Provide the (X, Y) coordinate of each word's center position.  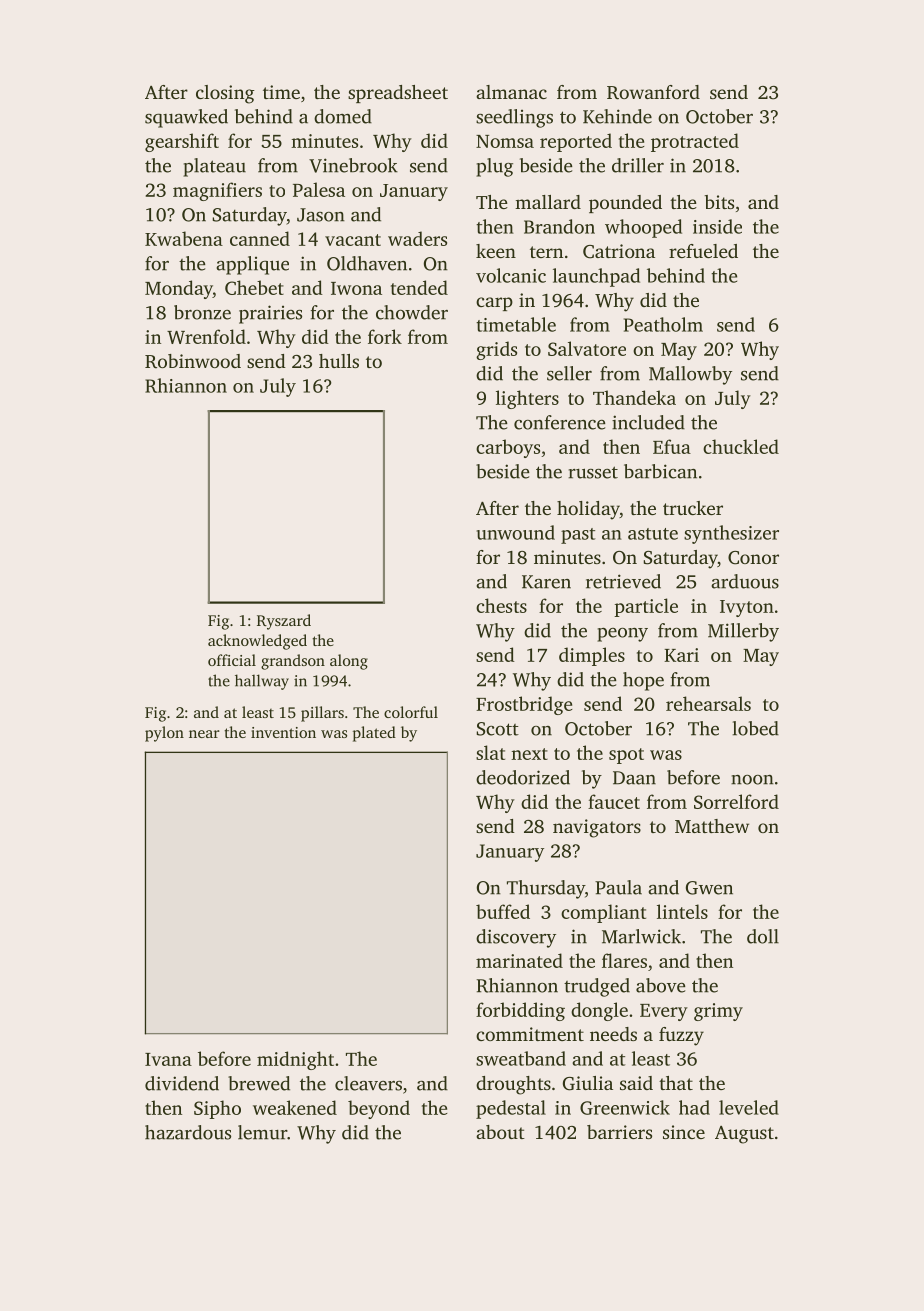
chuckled (741, 446)
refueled (703, 251)
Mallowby (690, 375)
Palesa (319, 189)
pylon (164, 734)
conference (559, 422)
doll (763, 936)
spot (626, 756)
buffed (503, 911)
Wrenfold (206, 336)
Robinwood (193, 361)
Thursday (546, 889)
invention (283, 732)
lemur (262, 1132)
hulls (339, 361)
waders (417, 238)
